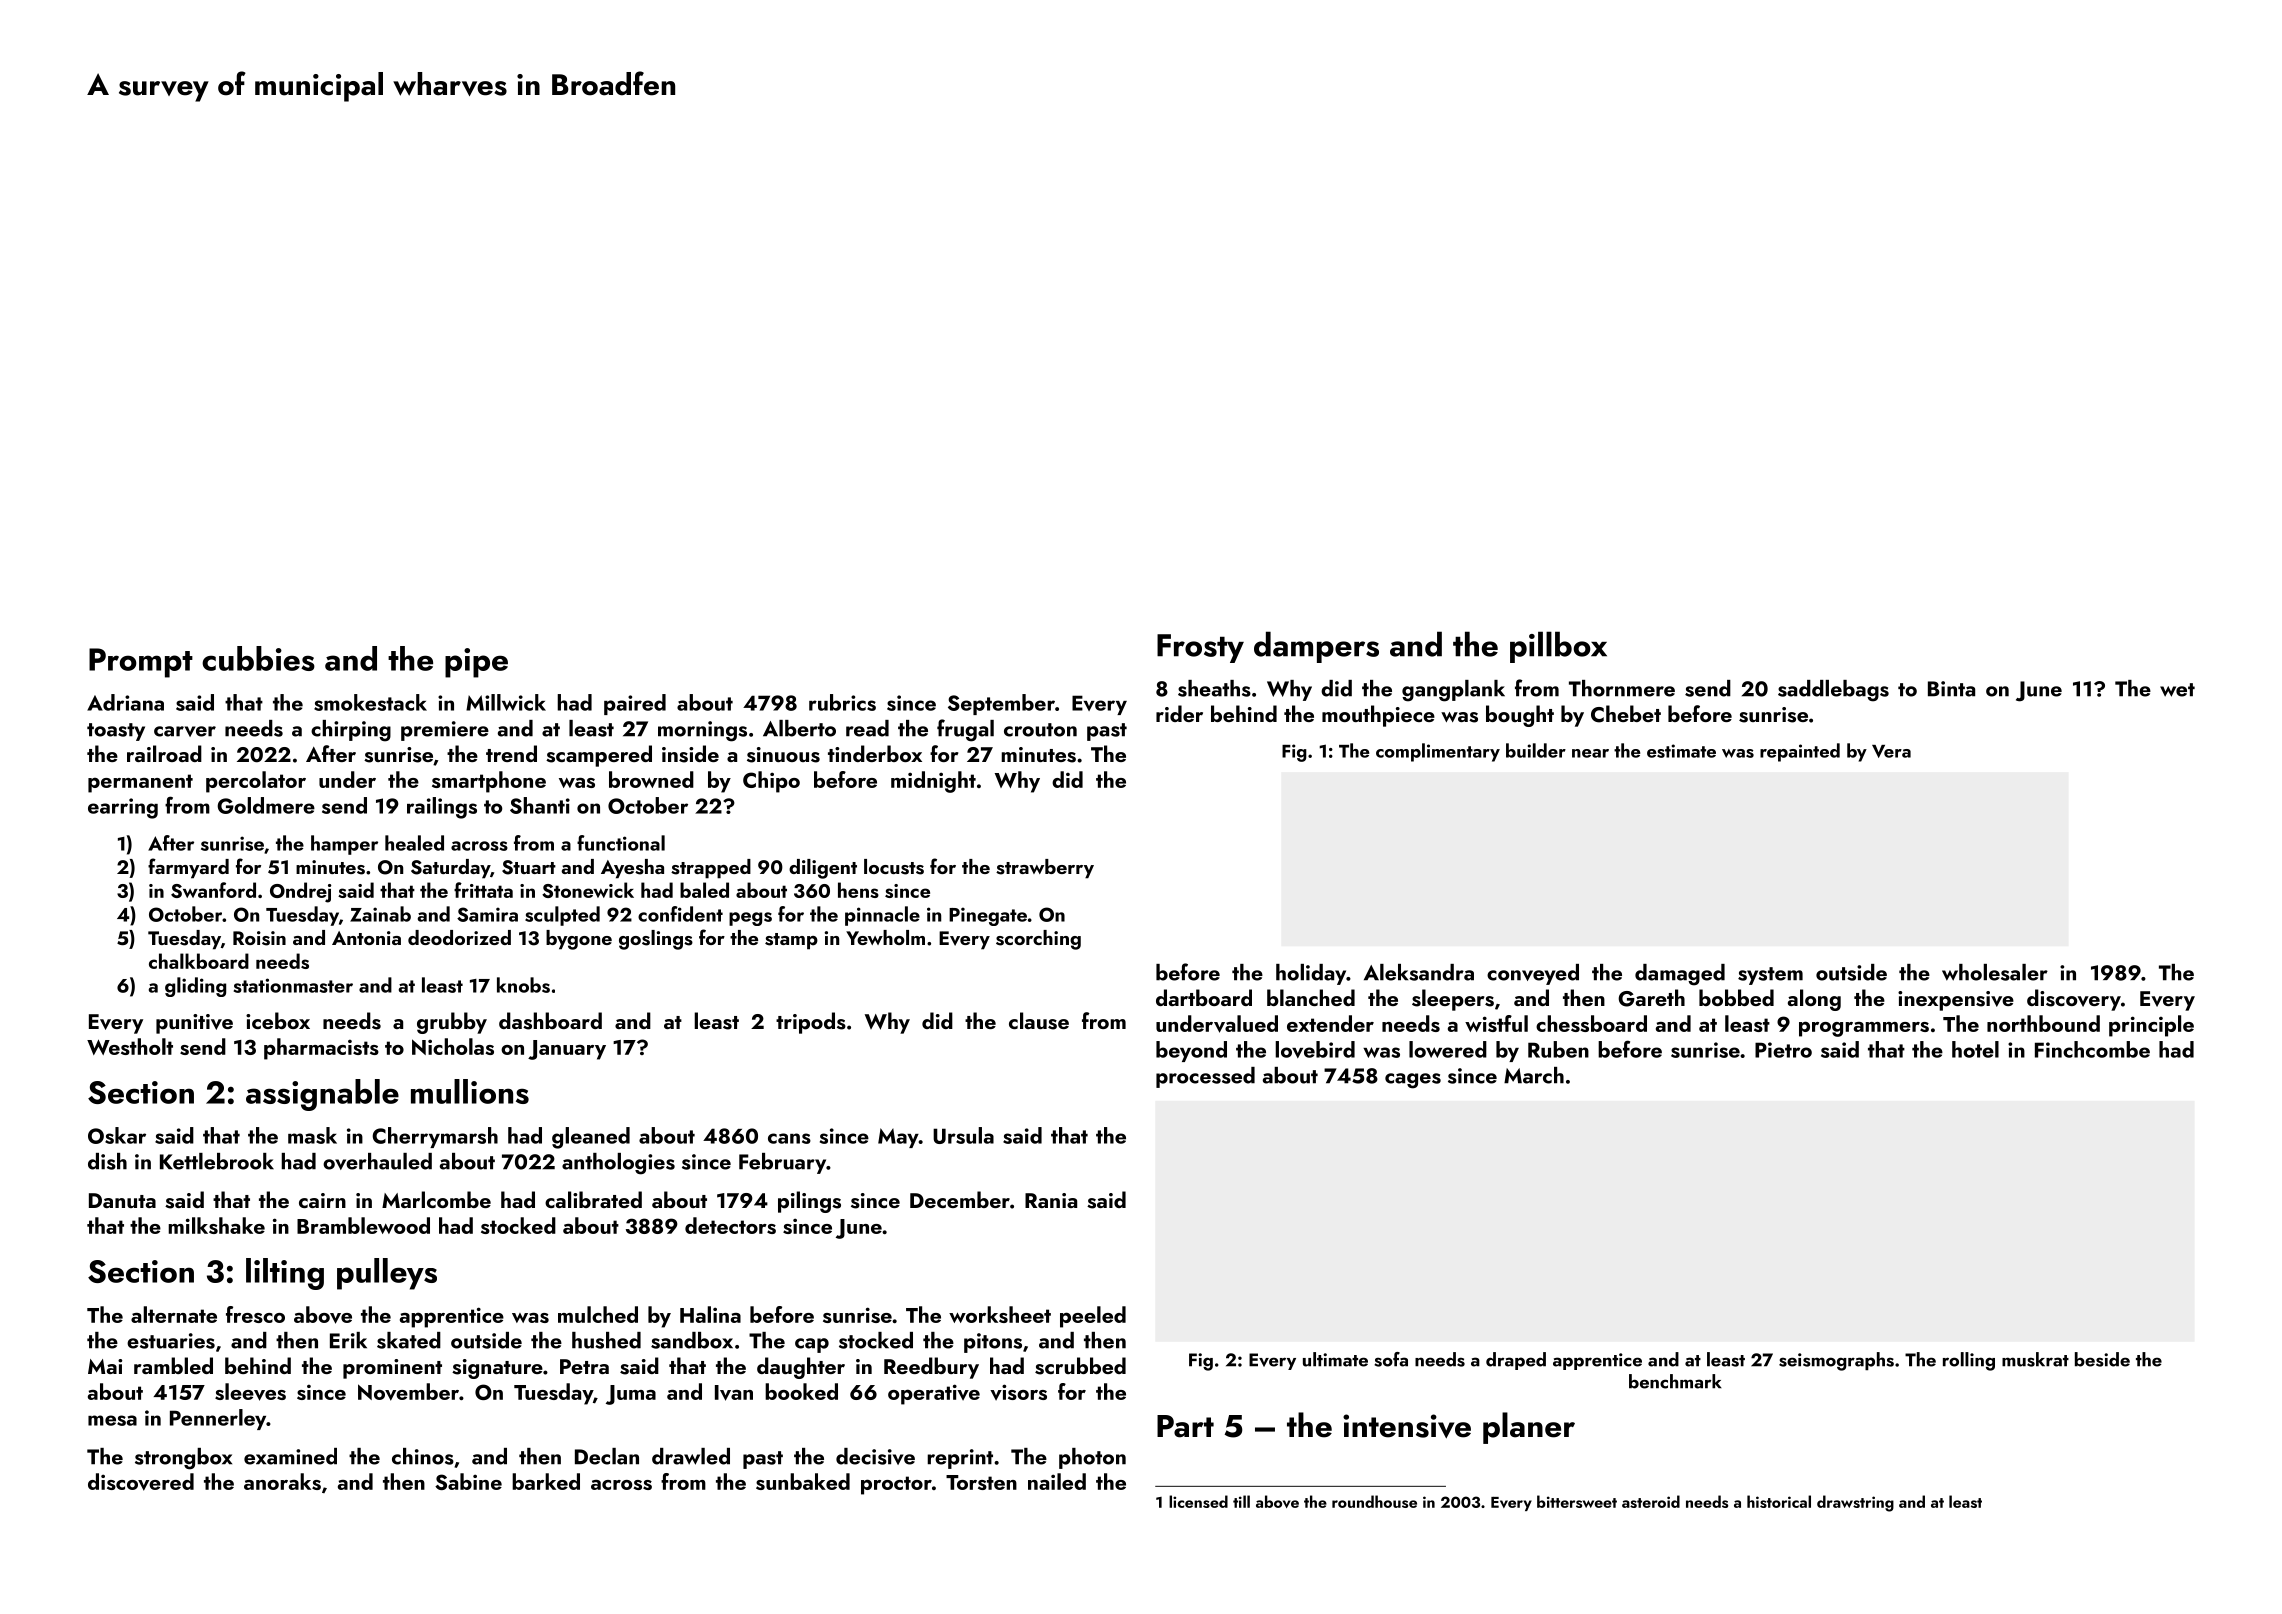  I want to click on Danuta, so click(122, 1200).
